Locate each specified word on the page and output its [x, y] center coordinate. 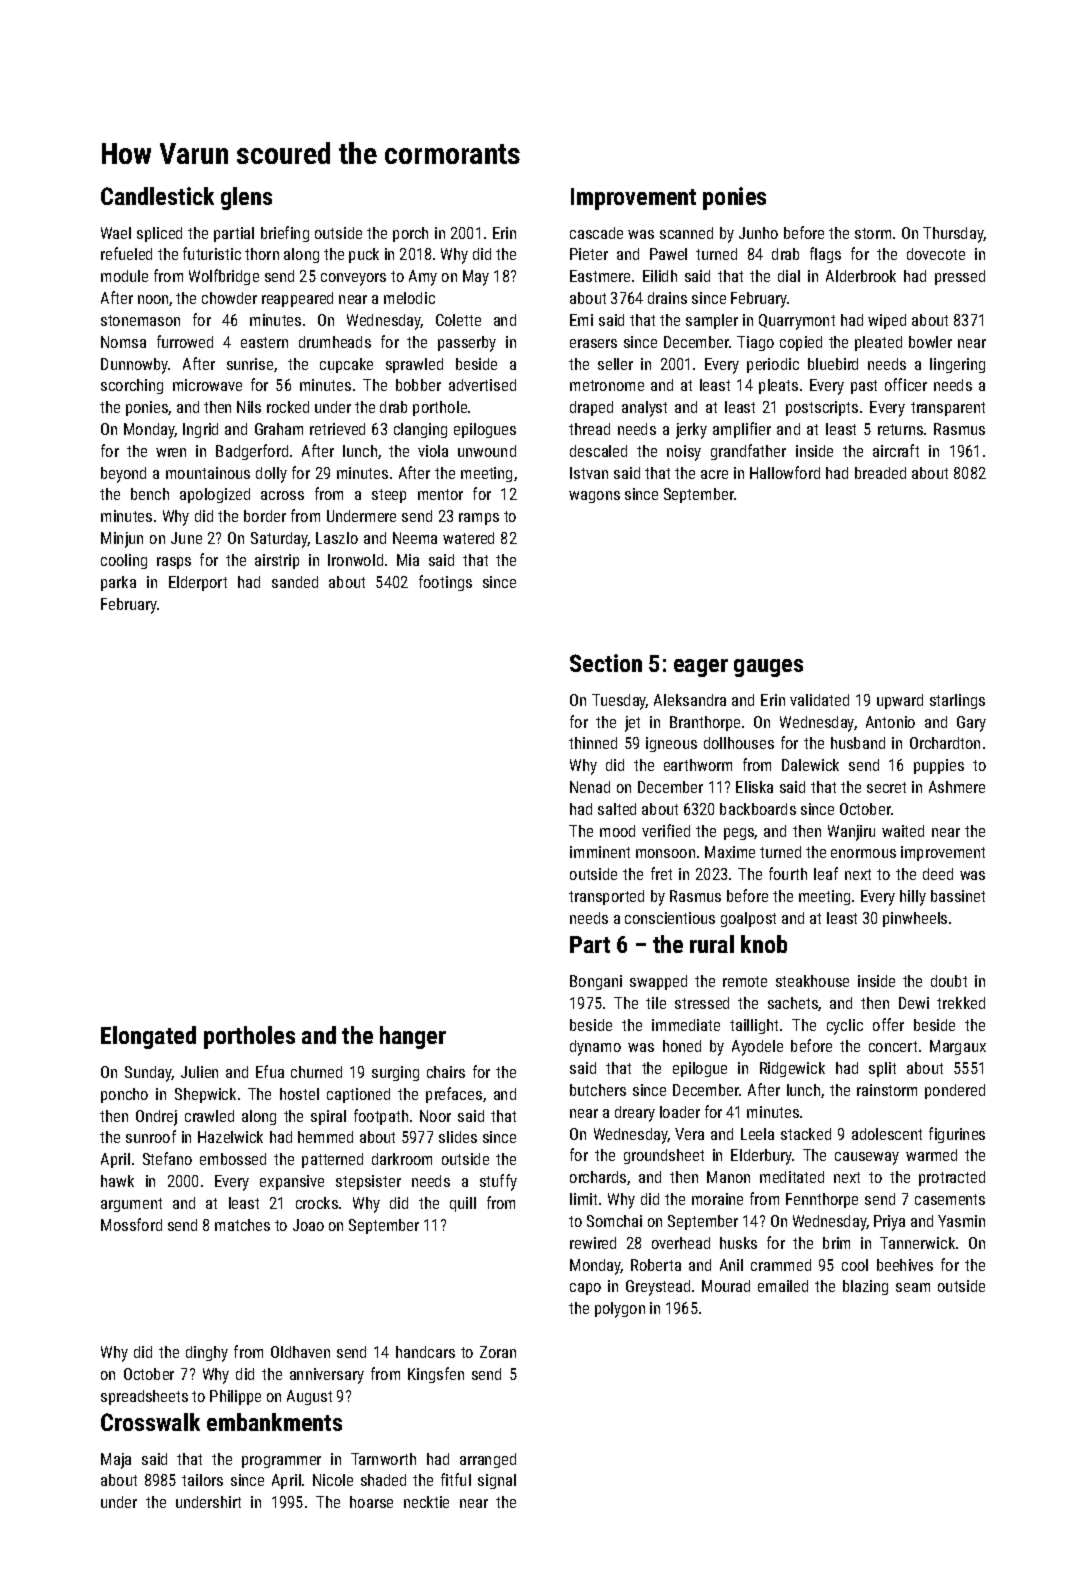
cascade [596, 233]
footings [445, 583]
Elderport [198, 583]
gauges [768, 668]
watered [468, 538]
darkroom [402, 1159]
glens [246, 198]
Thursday [953, 235]
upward [900, 701]
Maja [116, 1461]
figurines [957, 1135]
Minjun [122, 540]
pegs [739, 834]
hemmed [325, 1137]
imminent [600, 852]
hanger [413, 1037]
